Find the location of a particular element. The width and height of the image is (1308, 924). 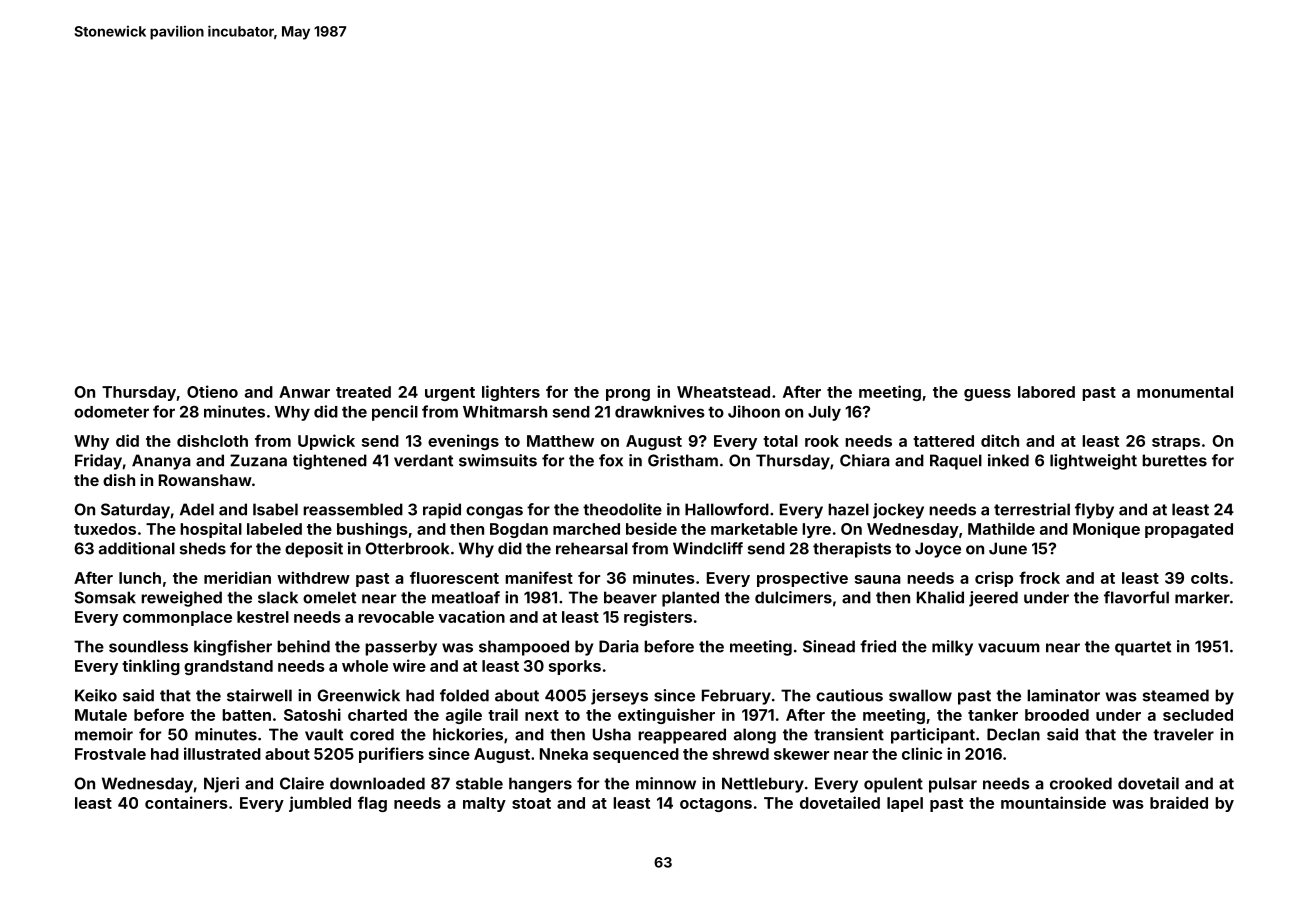

deposit is located at coordinates (314, 550).
